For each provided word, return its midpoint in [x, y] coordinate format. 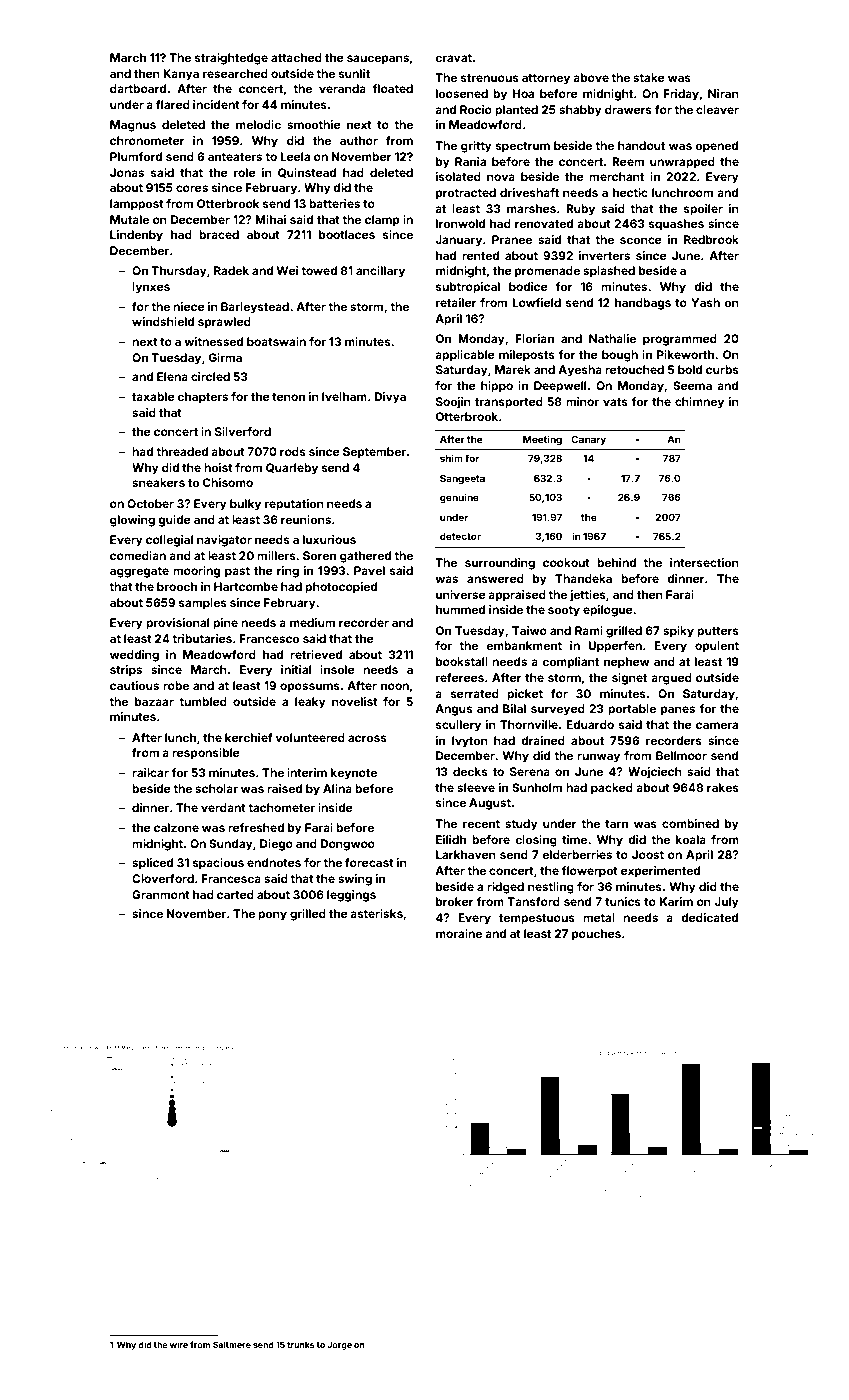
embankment [524, 645]
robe [176, 685]
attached [296, 57]
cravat [453, 58]
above [591, 77]
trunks [301, 1344]
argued [671, 679]
